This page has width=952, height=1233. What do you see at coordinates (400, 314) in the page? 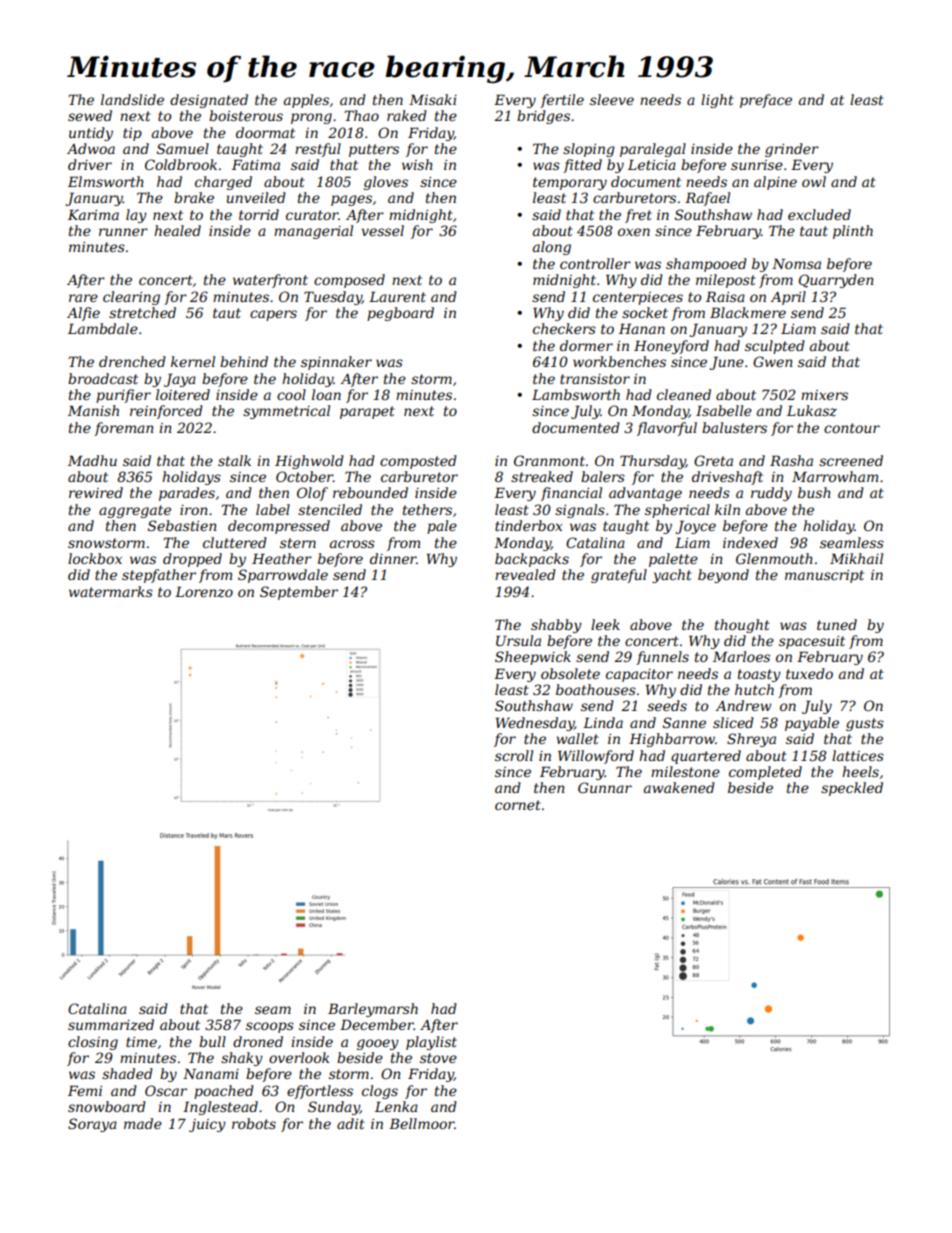
I see `pegboard` at bounding box center [400, 314].
